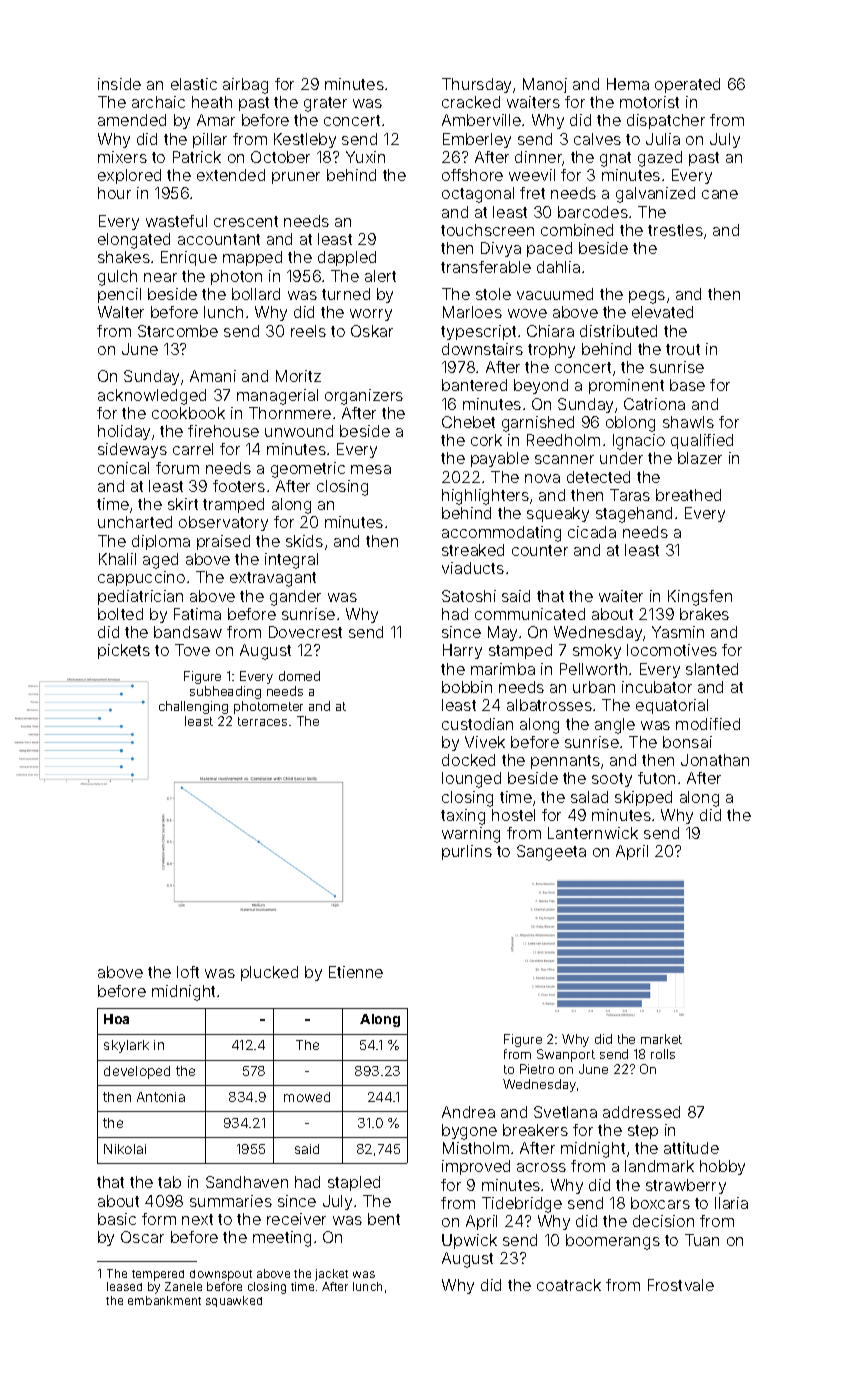 This image has width=849, height=1400. What do you see at coordinates (675, 230) in the image?
I see `trestles` at bounding box center [675, 230].
